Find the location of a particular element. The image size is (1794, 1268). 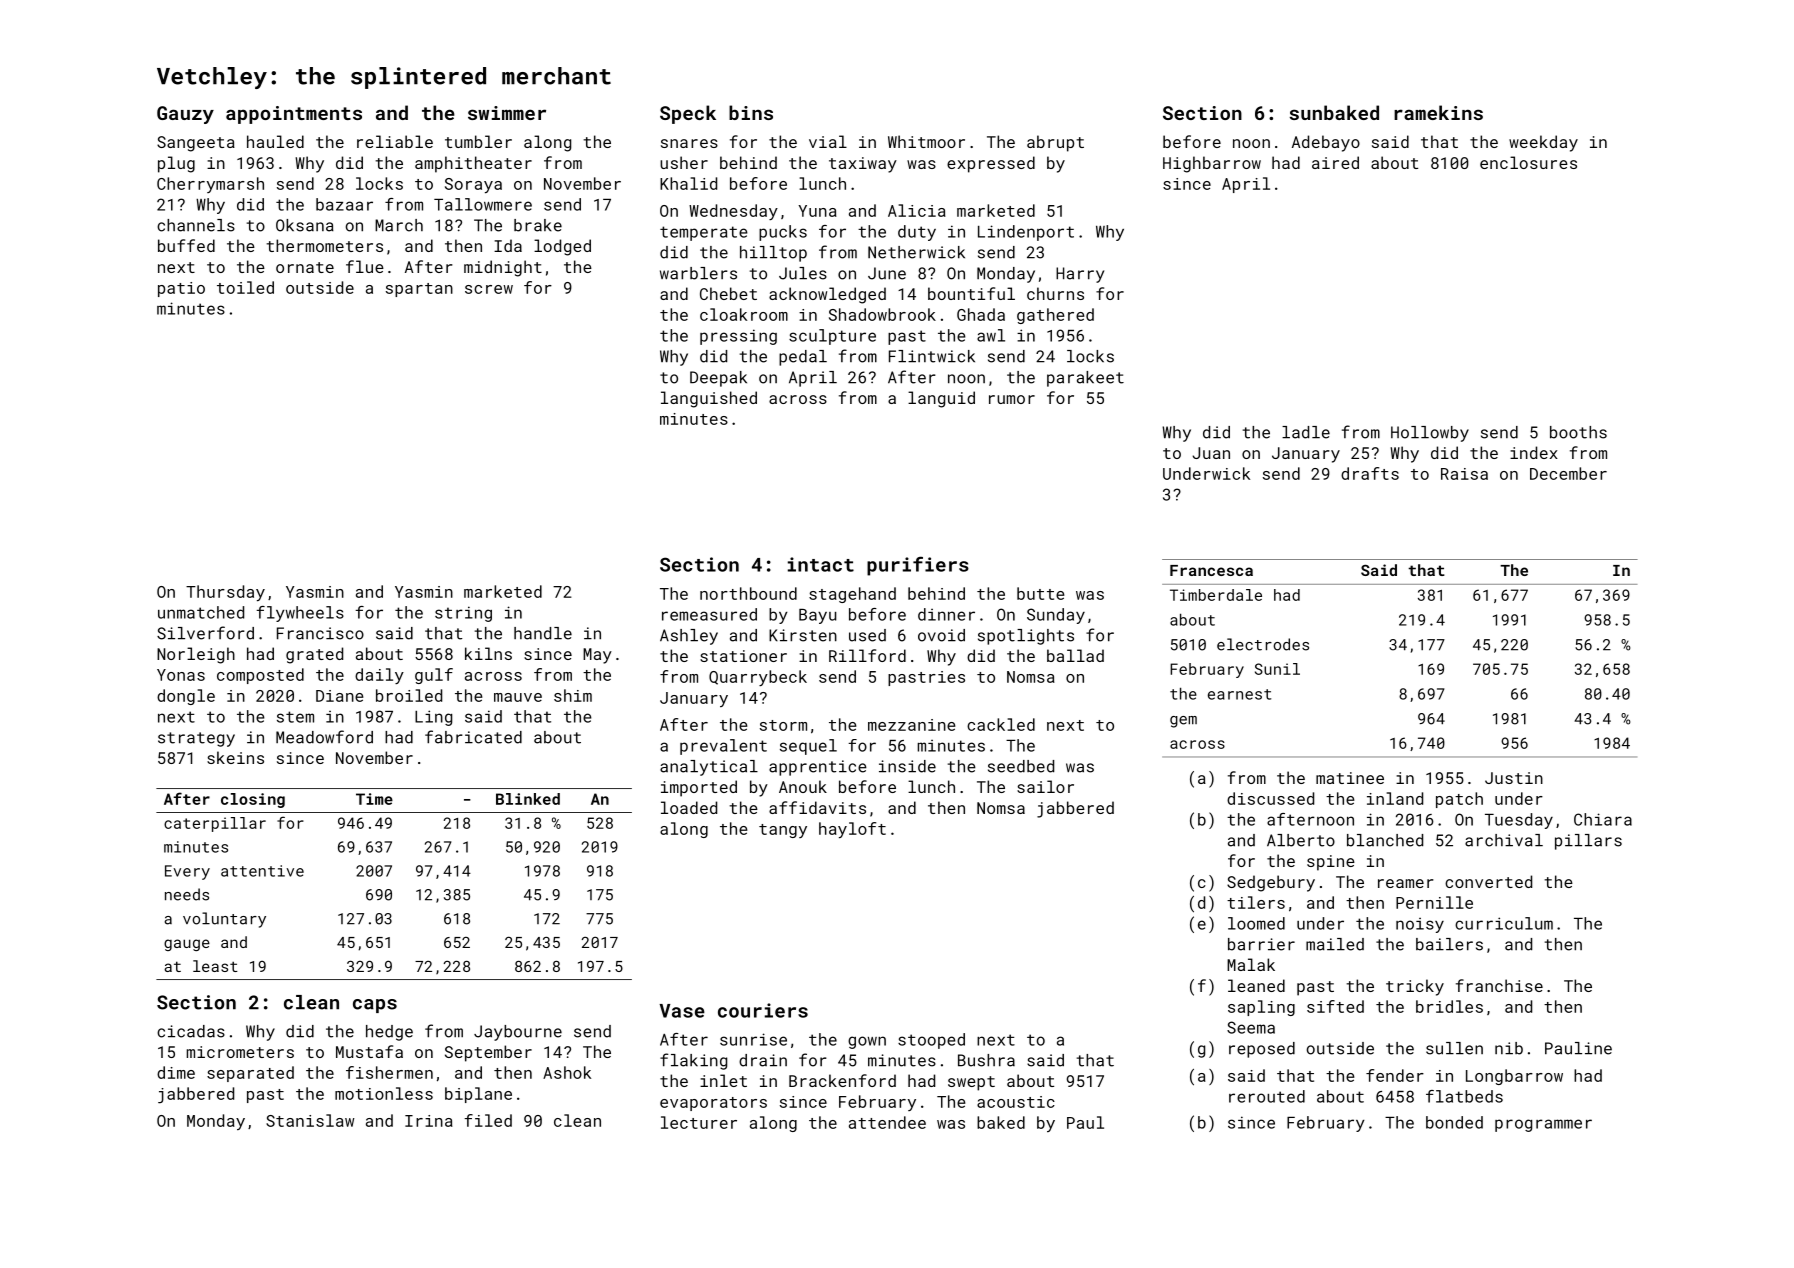

northbound is located at coordinates (748, 593).
